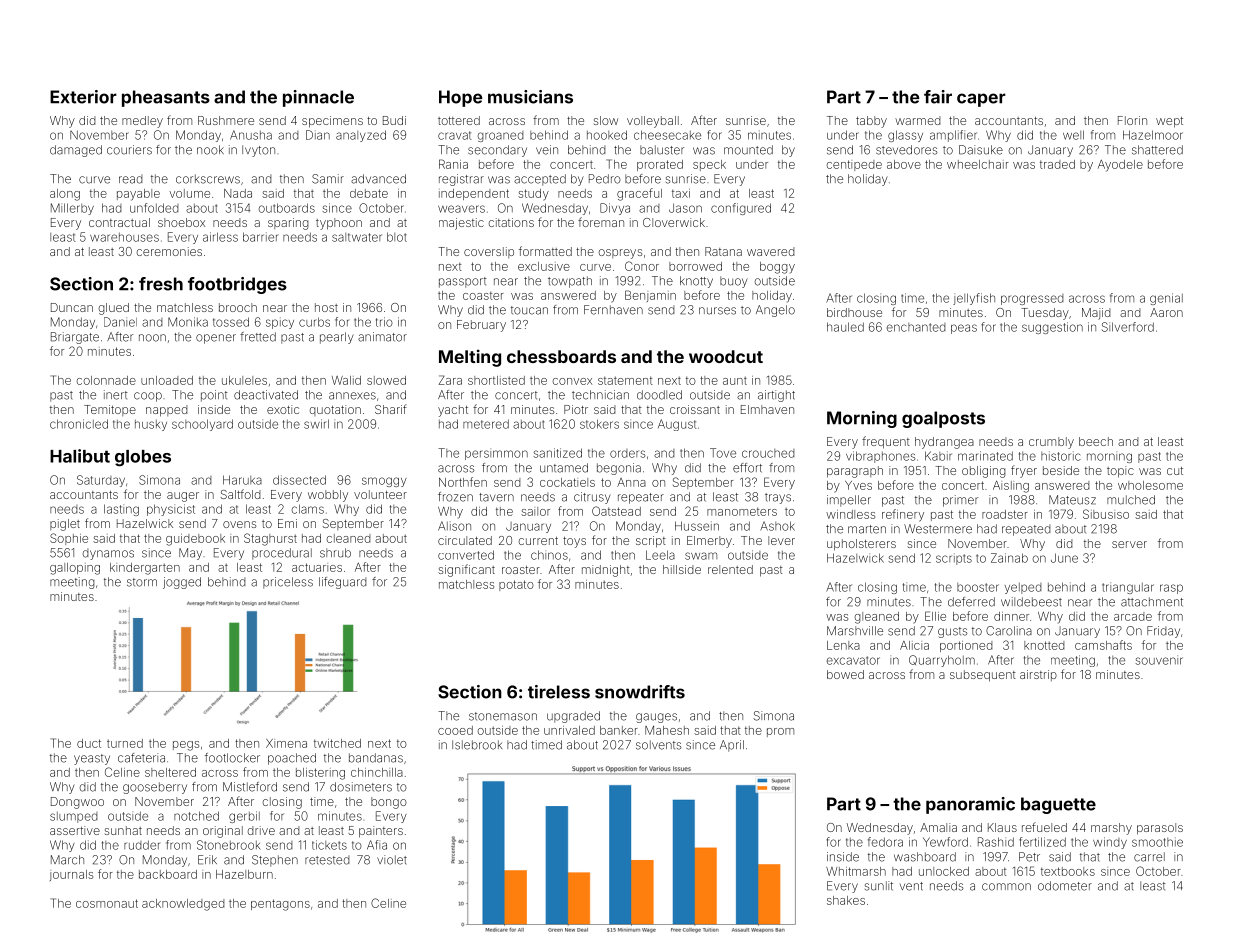  What do you see at coordinates (503, 716) in the document?
I see `stonemason` at bounding box center [503, 716].
